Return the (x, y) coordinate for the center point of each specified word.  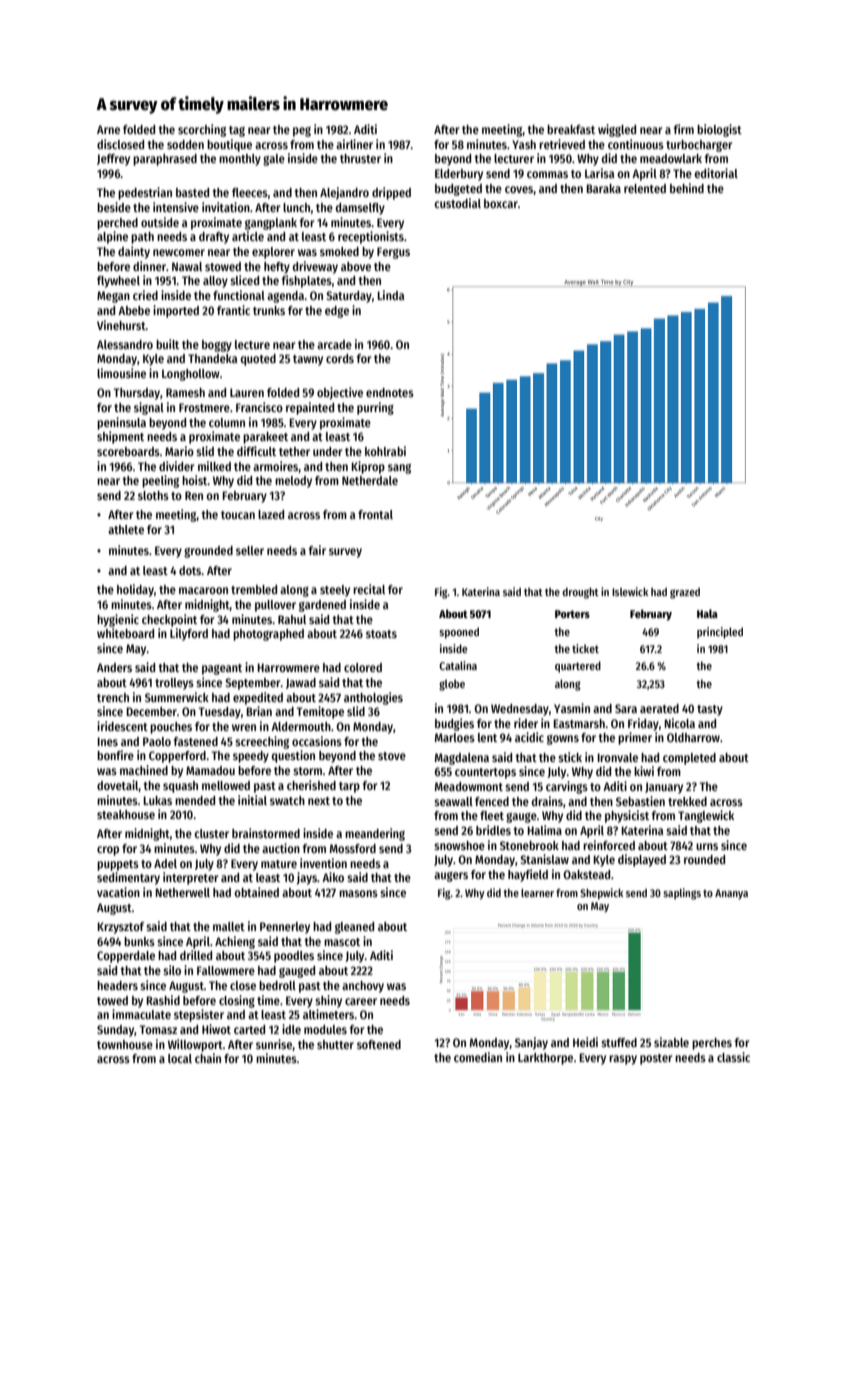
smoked (339, 251)
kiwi (644, 771)
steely (335, 591)
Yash (524, 144)
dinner (149, 266)
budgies (454, 724)
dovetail (118, 786)
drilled (196, 955)
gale (274, 160)
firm (684, 129)
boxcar (501, 203)
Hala (707, 613)
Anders (114, 667)
